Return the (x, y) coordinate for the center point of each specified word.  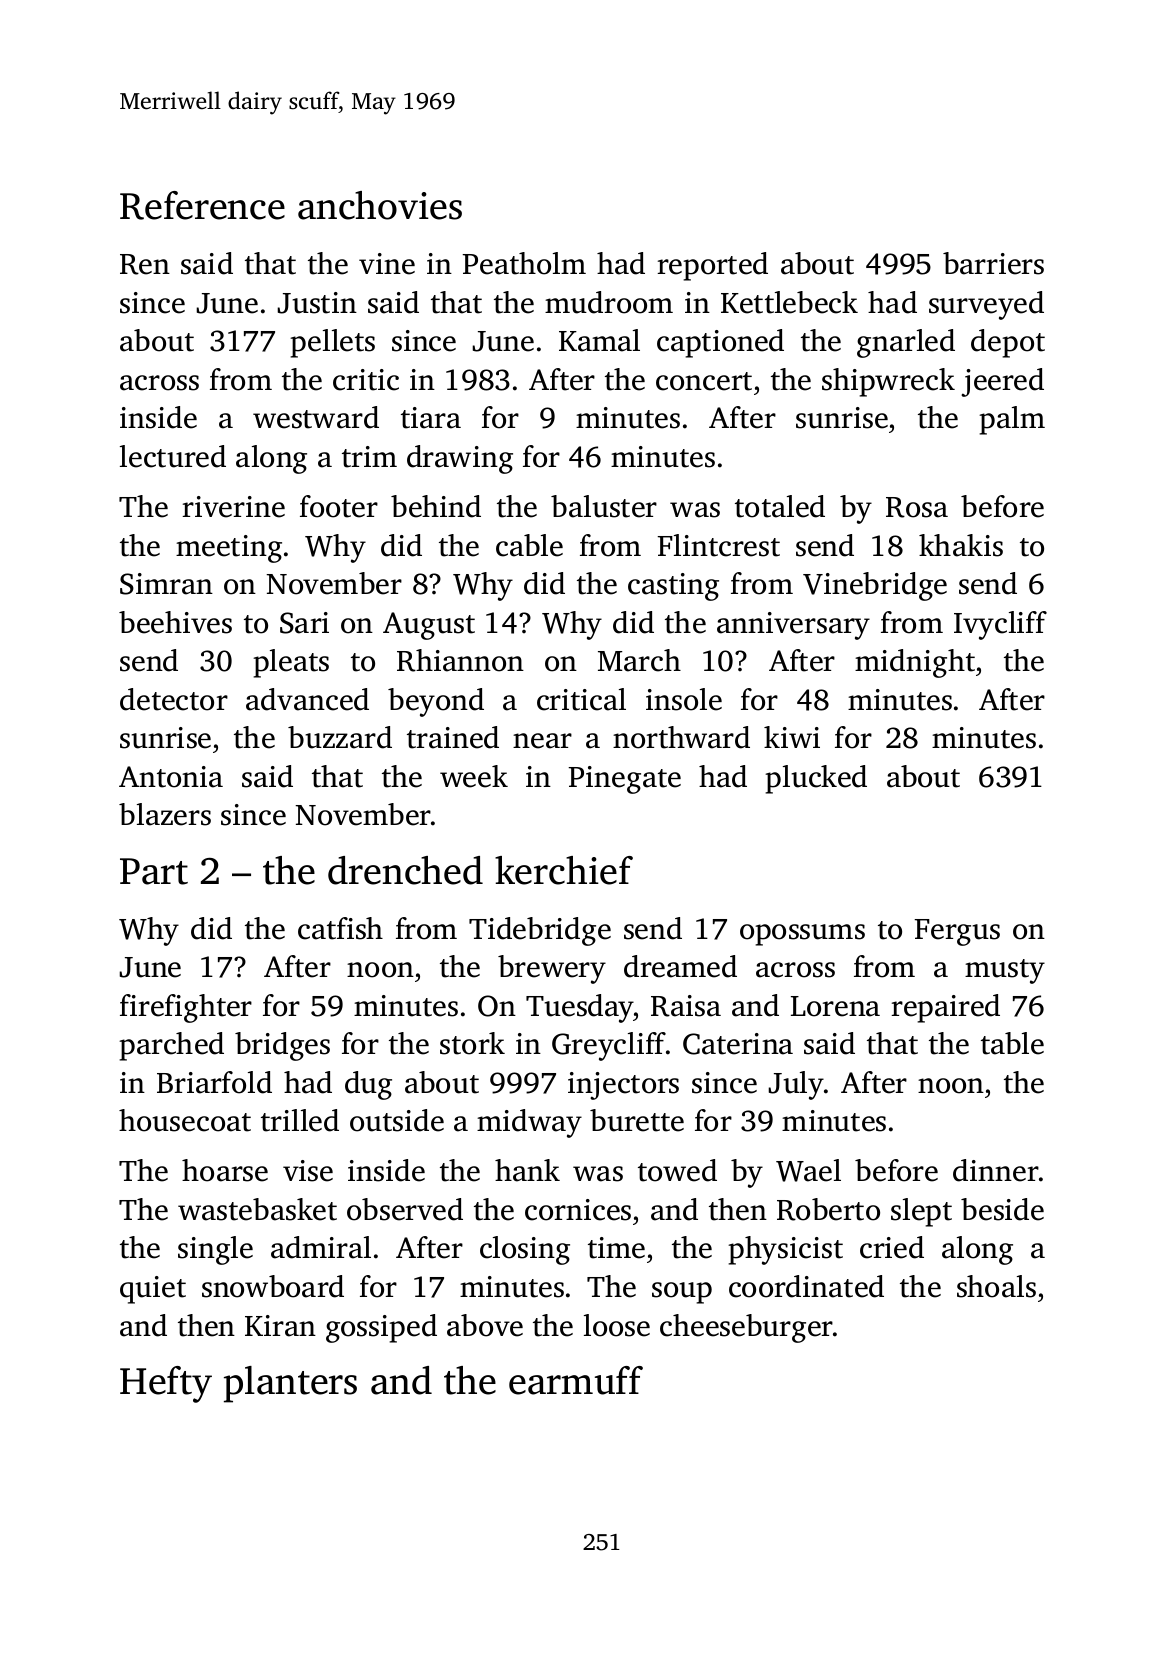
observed (405, 1209)
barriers (993, 263)
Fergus (957, 932)
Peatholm (524, 263)
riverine (233, 507)
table (1012, 1043)
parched (171, 1046)
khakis (961, 545)
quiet (153, 1290)
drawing (460, 459)
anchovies (380, 205)
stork (472, 1043)
